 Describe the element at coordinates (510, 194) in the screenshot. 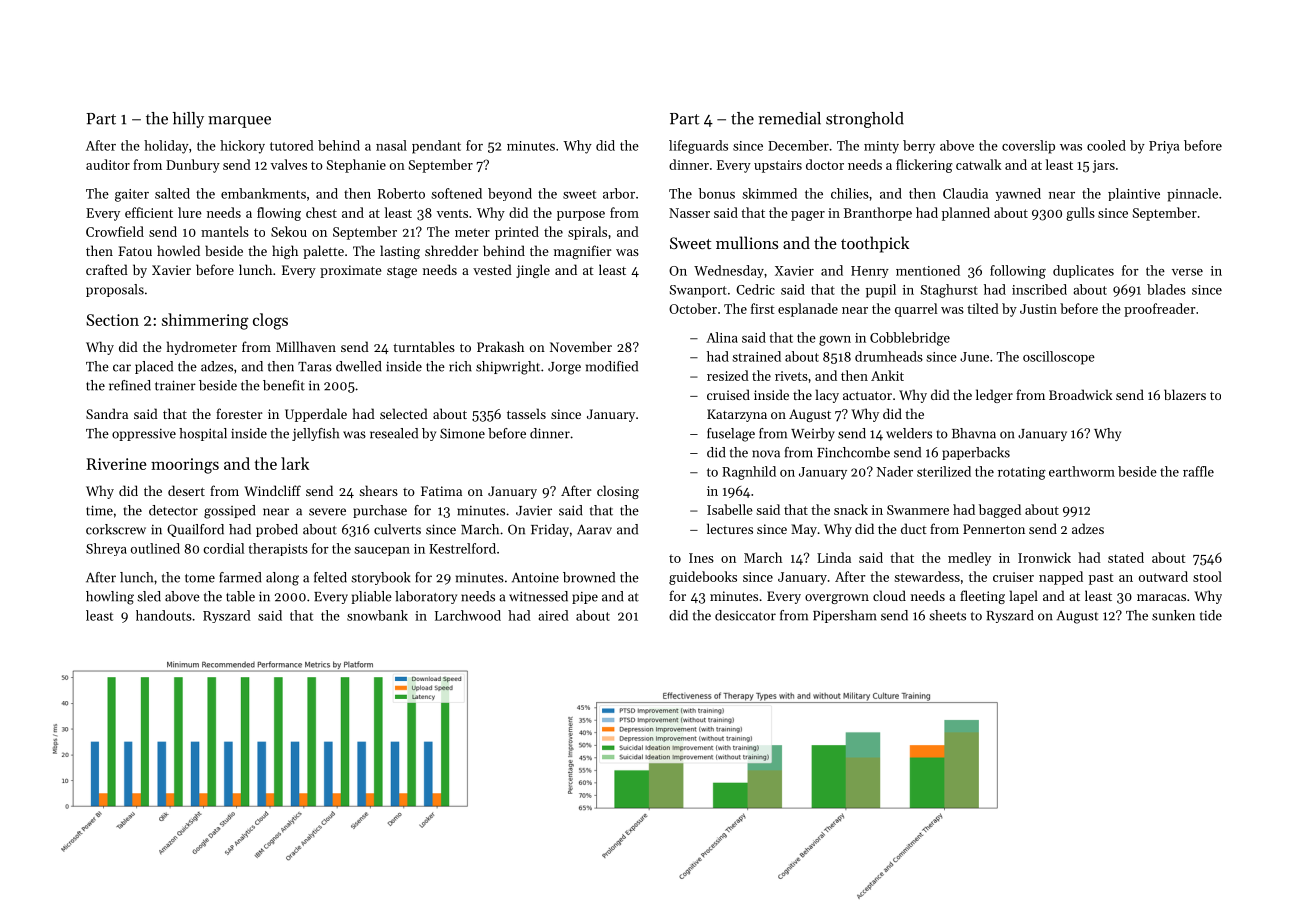

I see `beyond` at that location.
